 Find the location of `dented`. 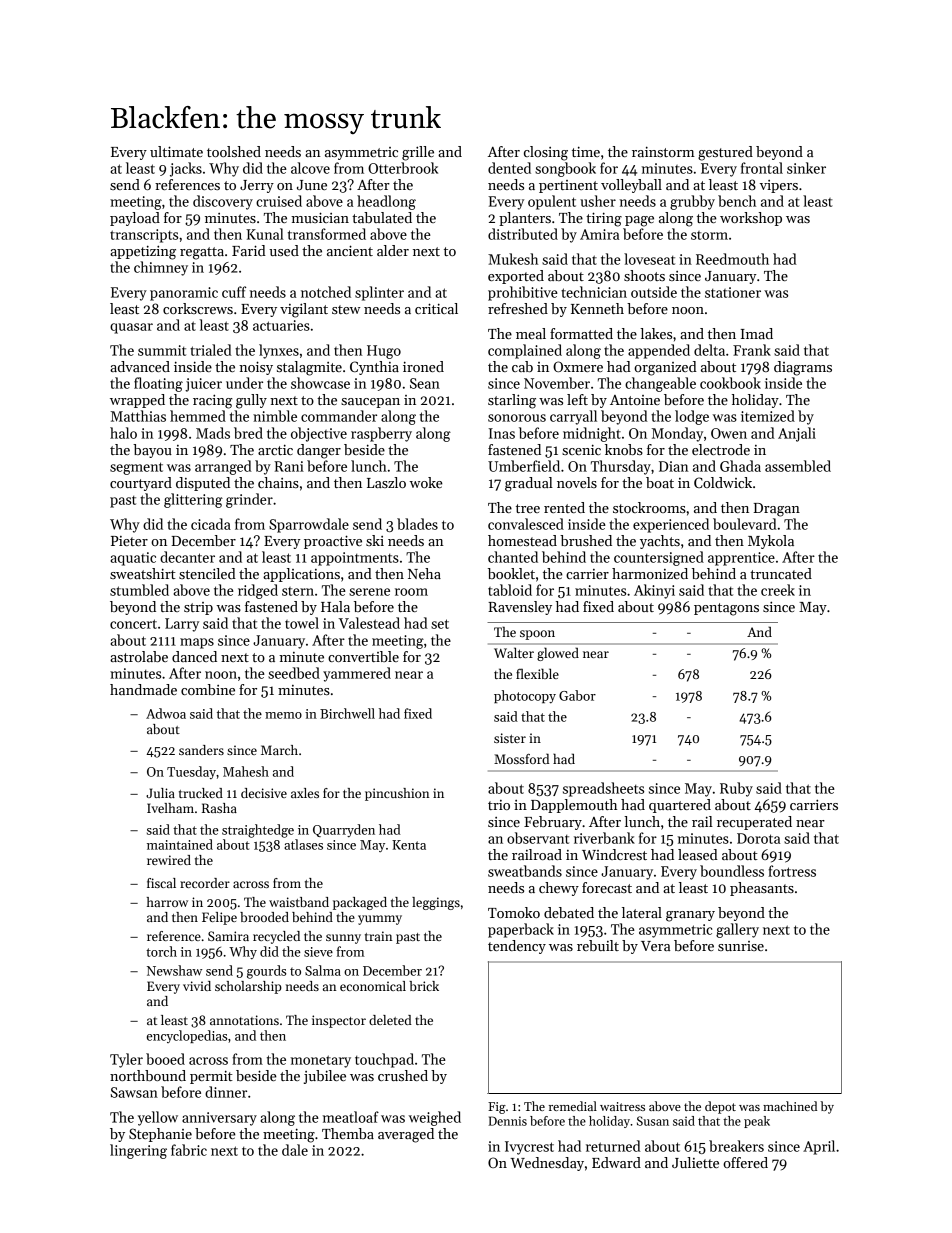

dented is located at coordinates (509, 168).
